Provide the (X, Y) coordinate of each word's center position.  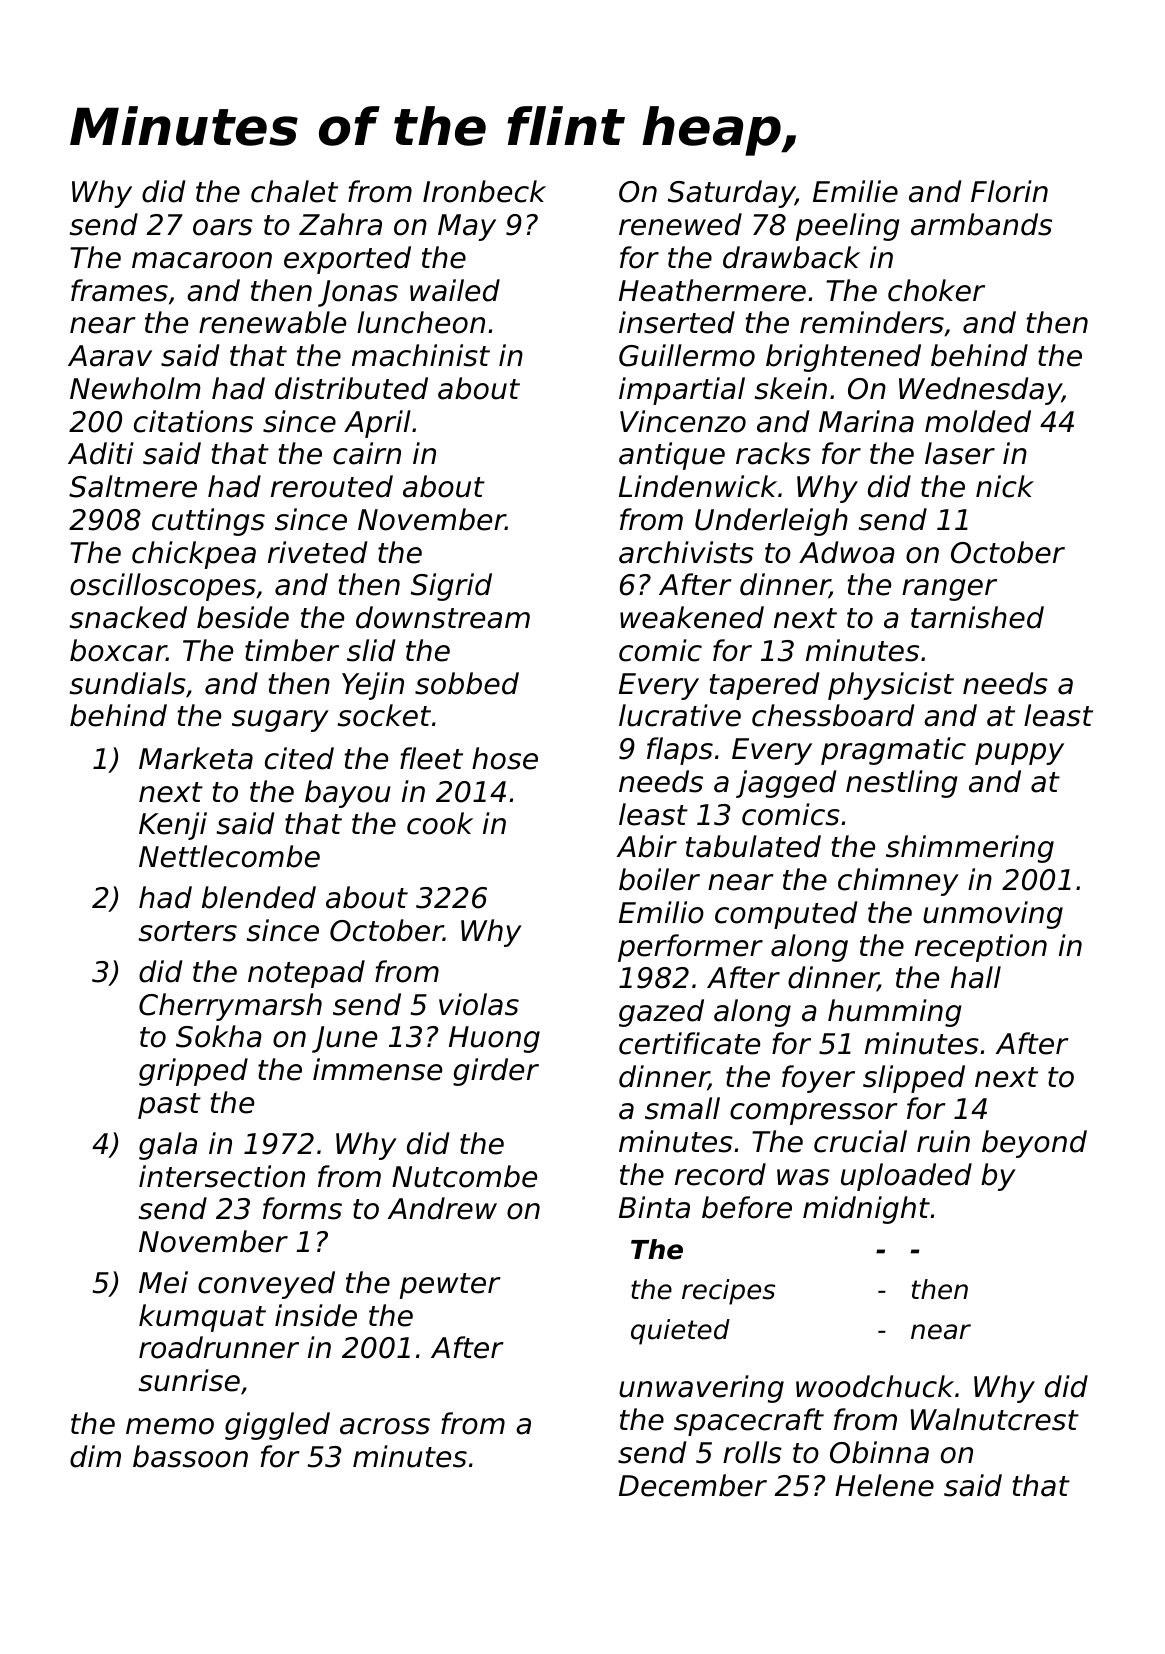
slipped (914, 1079)
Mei (163, 1282)
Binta (654, 1207)
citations (193, 421)
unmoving (993, 915)
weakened (692, 617)
